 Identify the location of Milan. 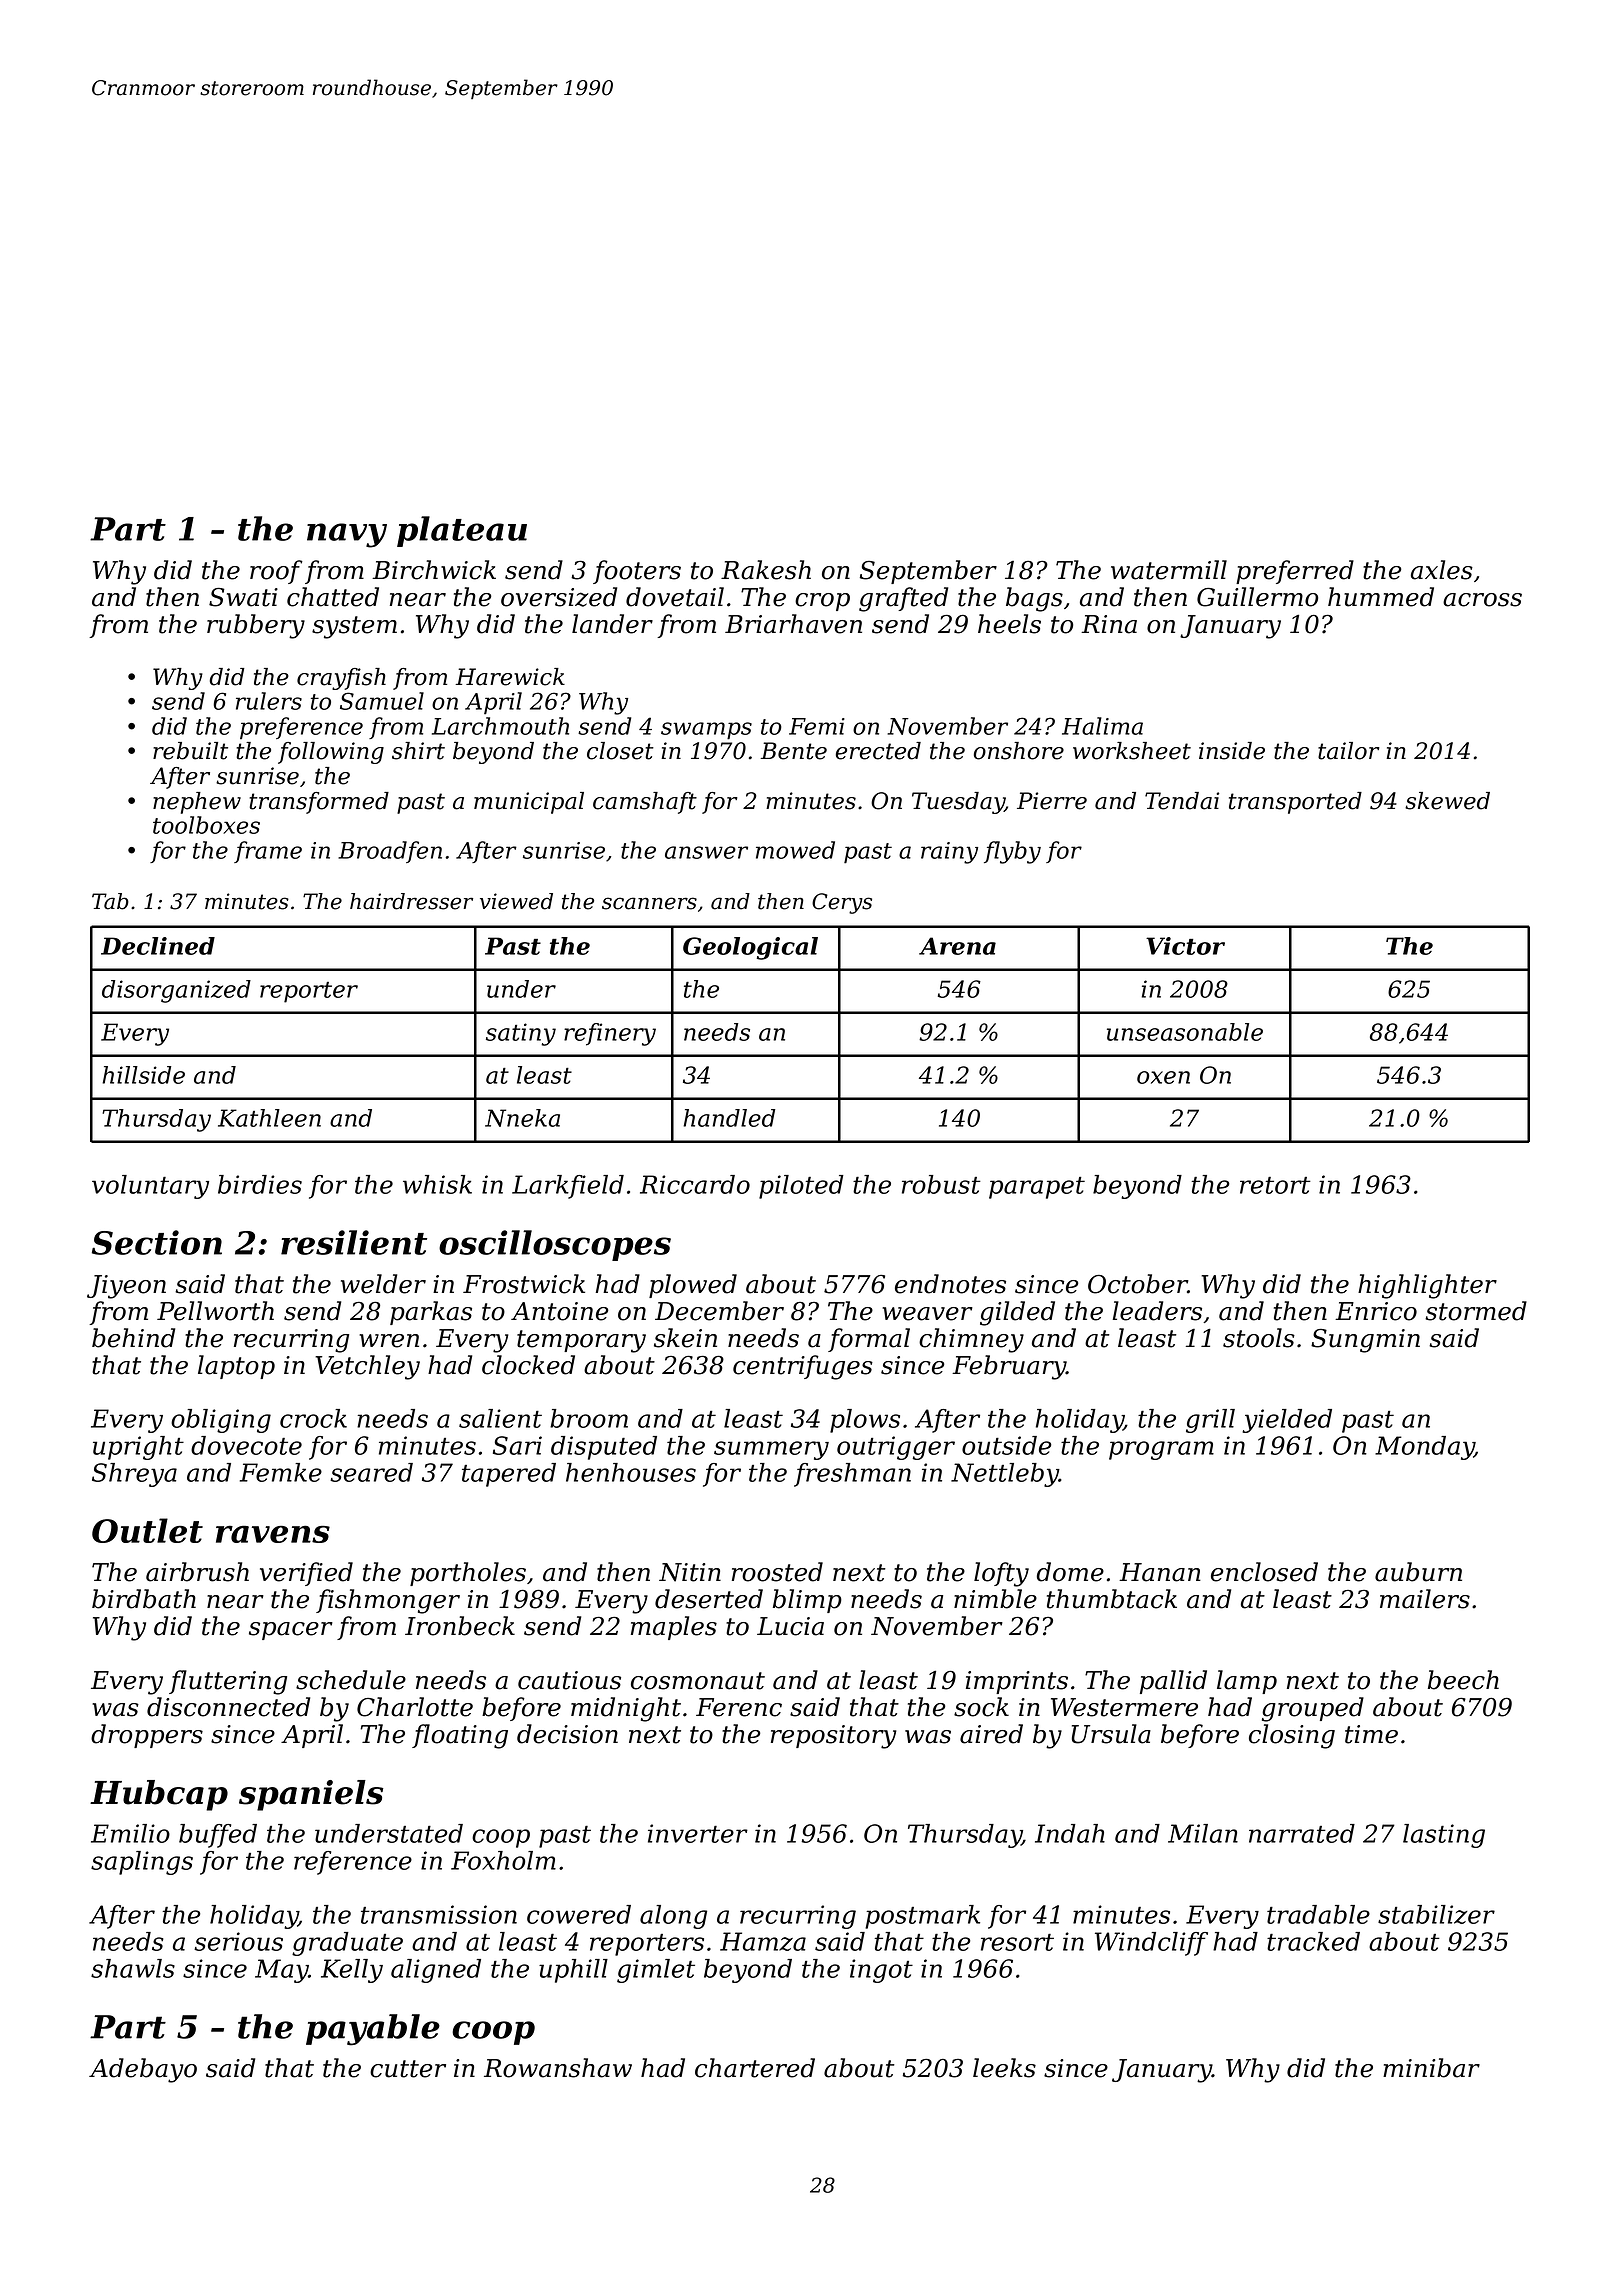
(1203, 1833).
